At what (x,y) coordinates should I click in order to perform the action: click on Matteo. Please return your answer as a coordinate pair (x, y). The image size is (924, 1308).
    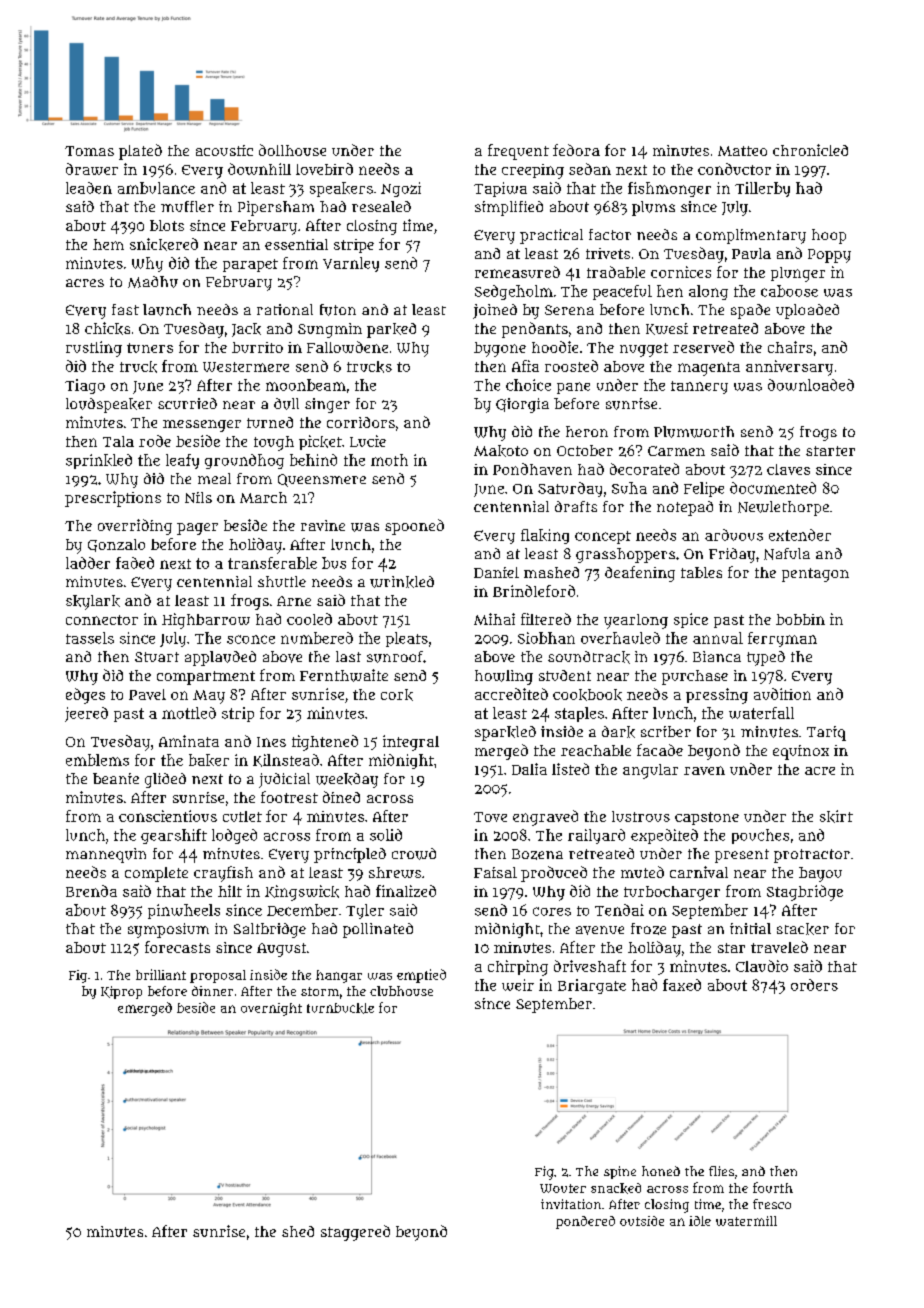
    Looking at the image, I should click on (742, 151).
